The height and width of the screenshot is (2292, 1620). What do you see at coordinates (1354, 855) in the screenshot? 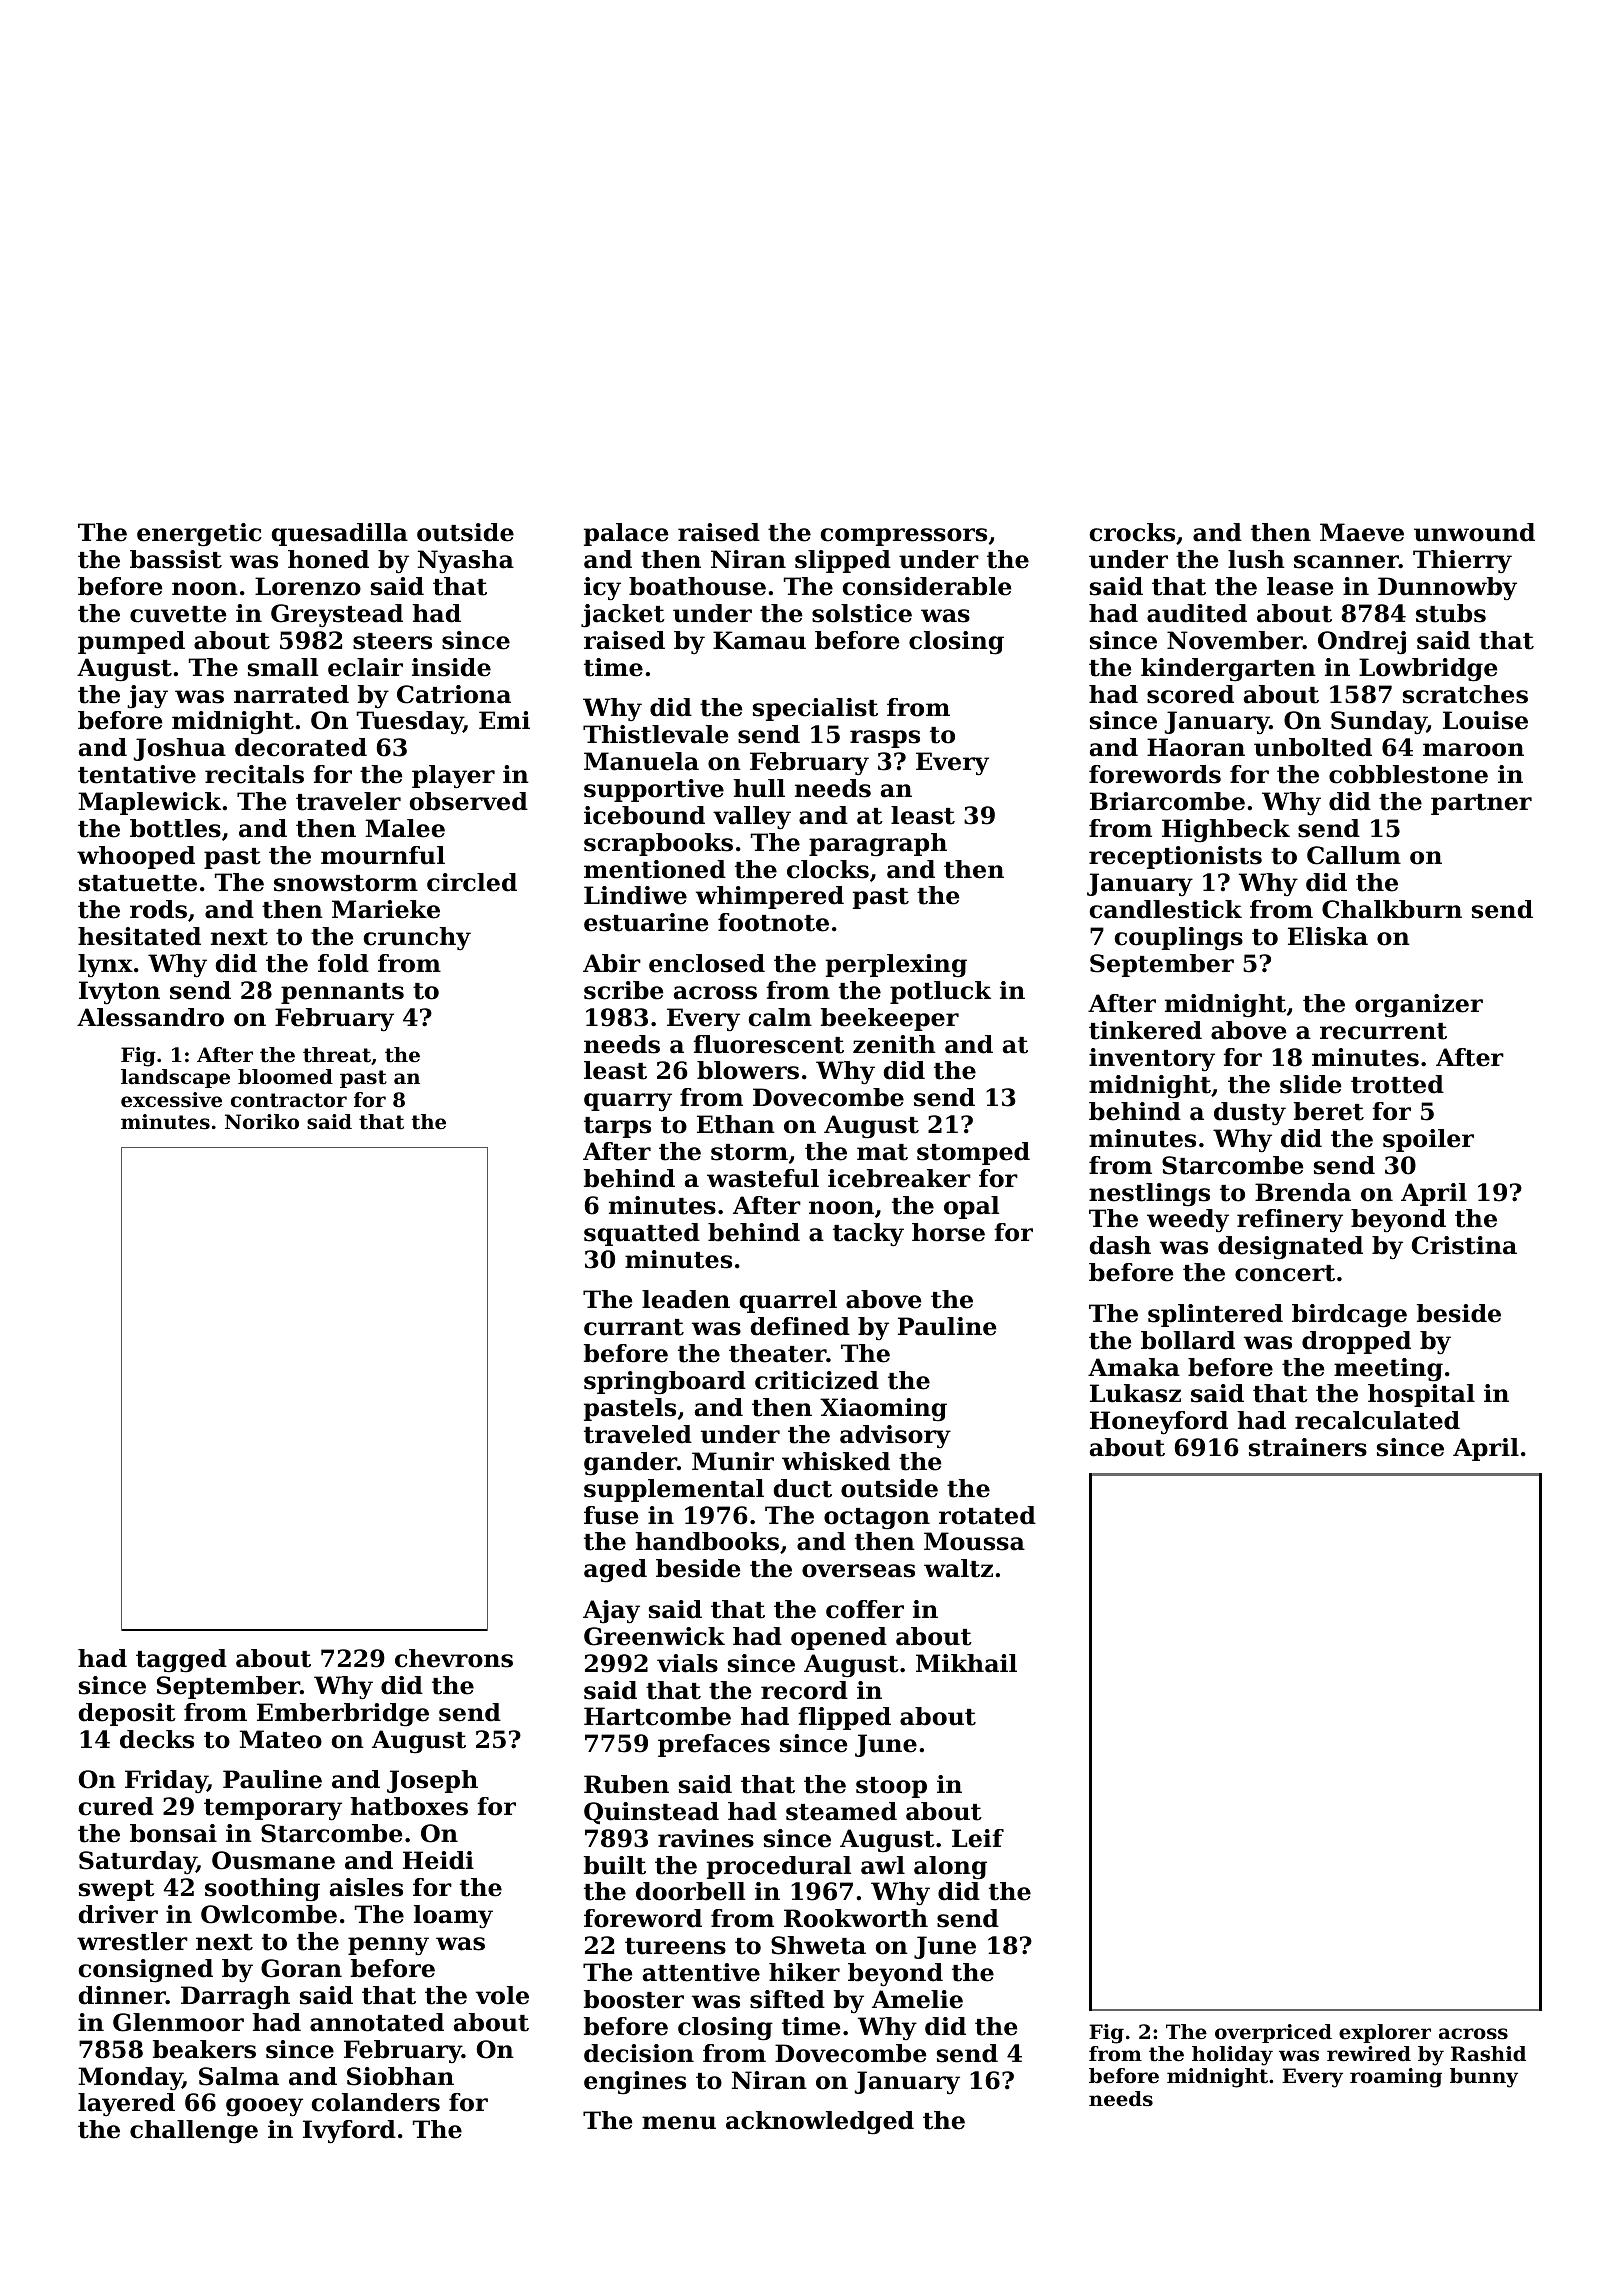
I see `Callum` at bounding box center [1354, 855].
